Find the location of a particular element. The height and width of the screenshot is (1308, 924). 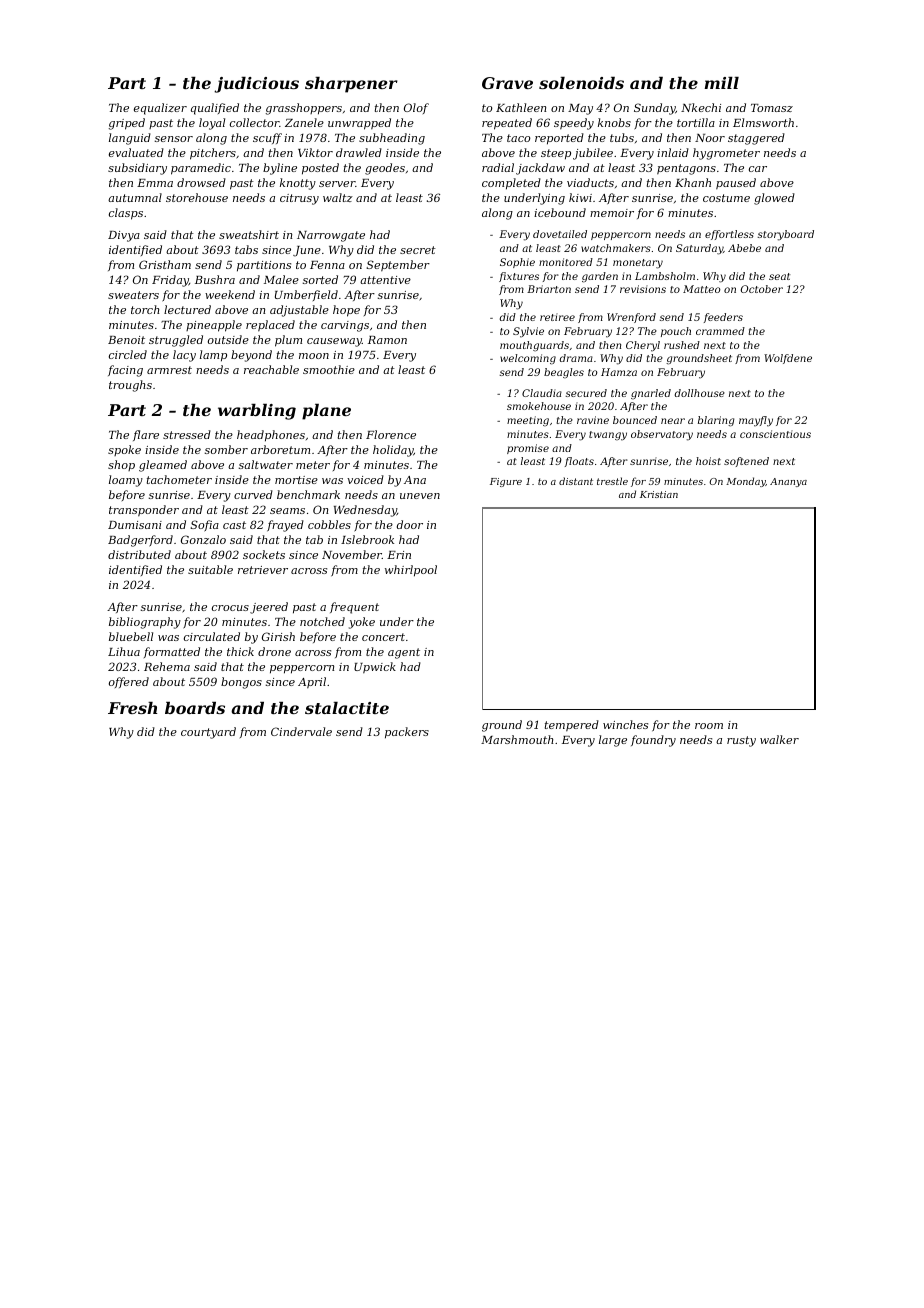

crammed is located at coordinates (720, 331).
